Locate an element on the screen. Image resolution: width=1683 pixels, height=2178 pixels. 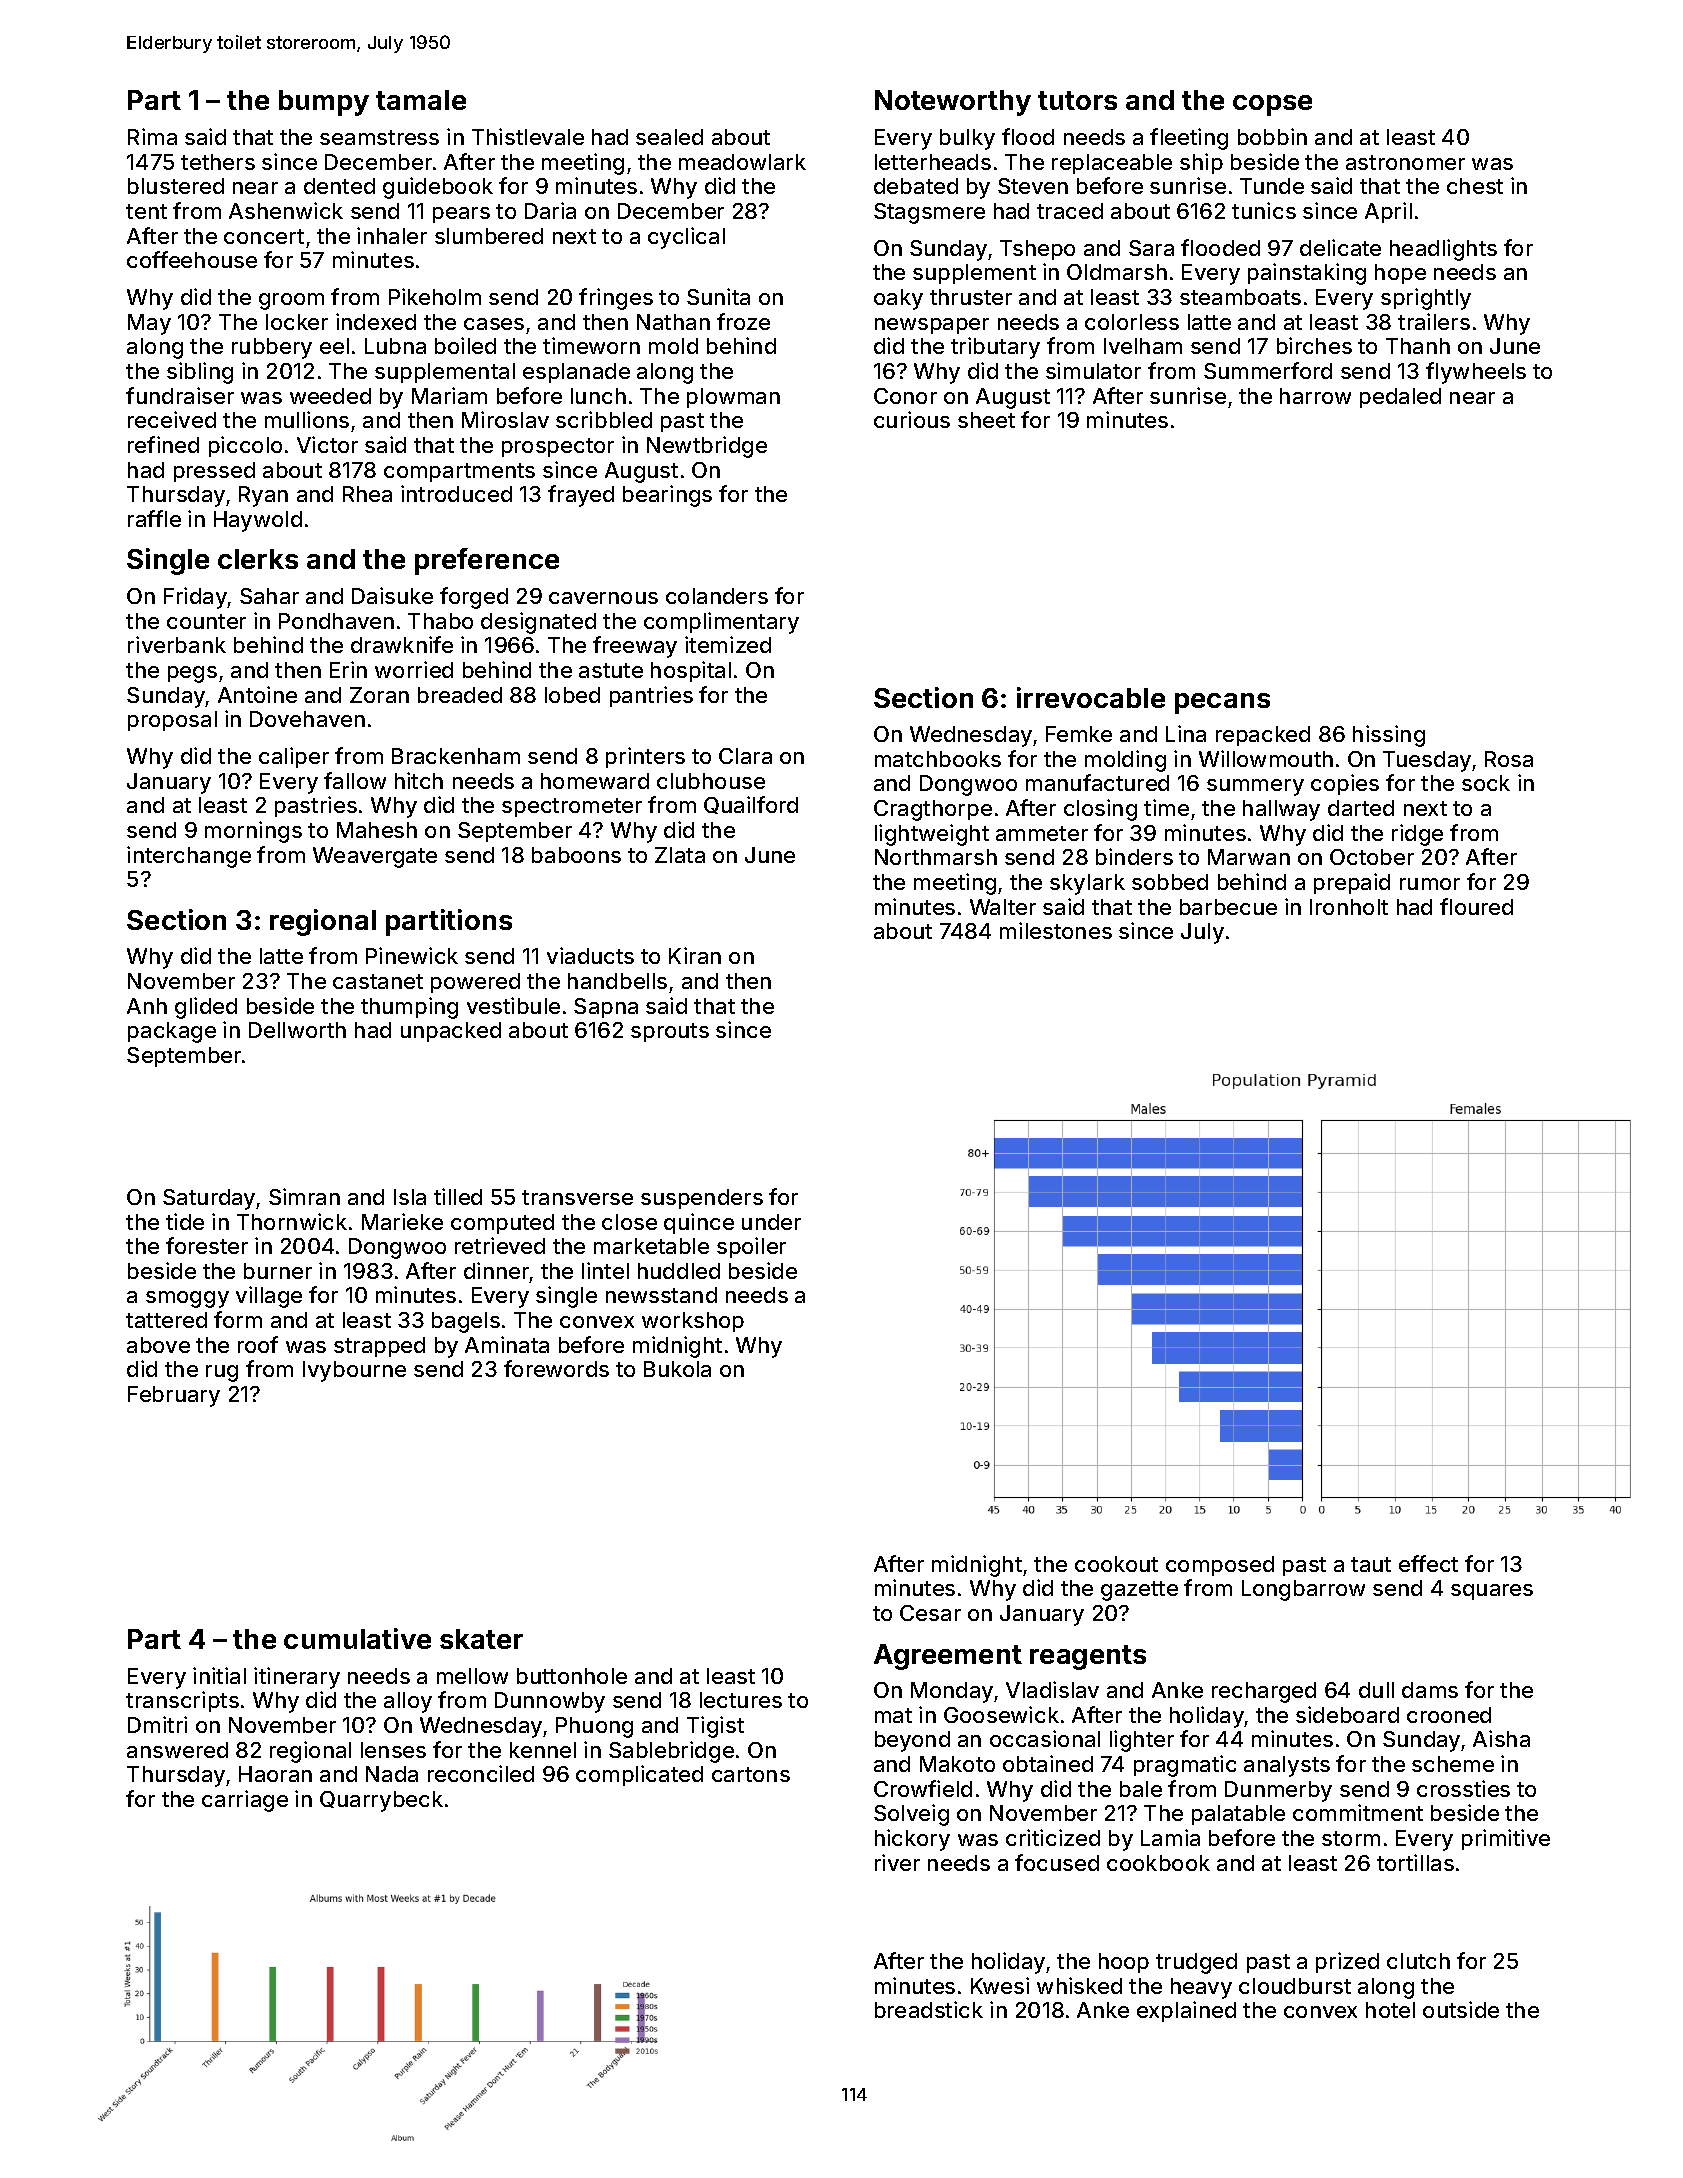
Bukola is located at coordinates (677, 1369).
